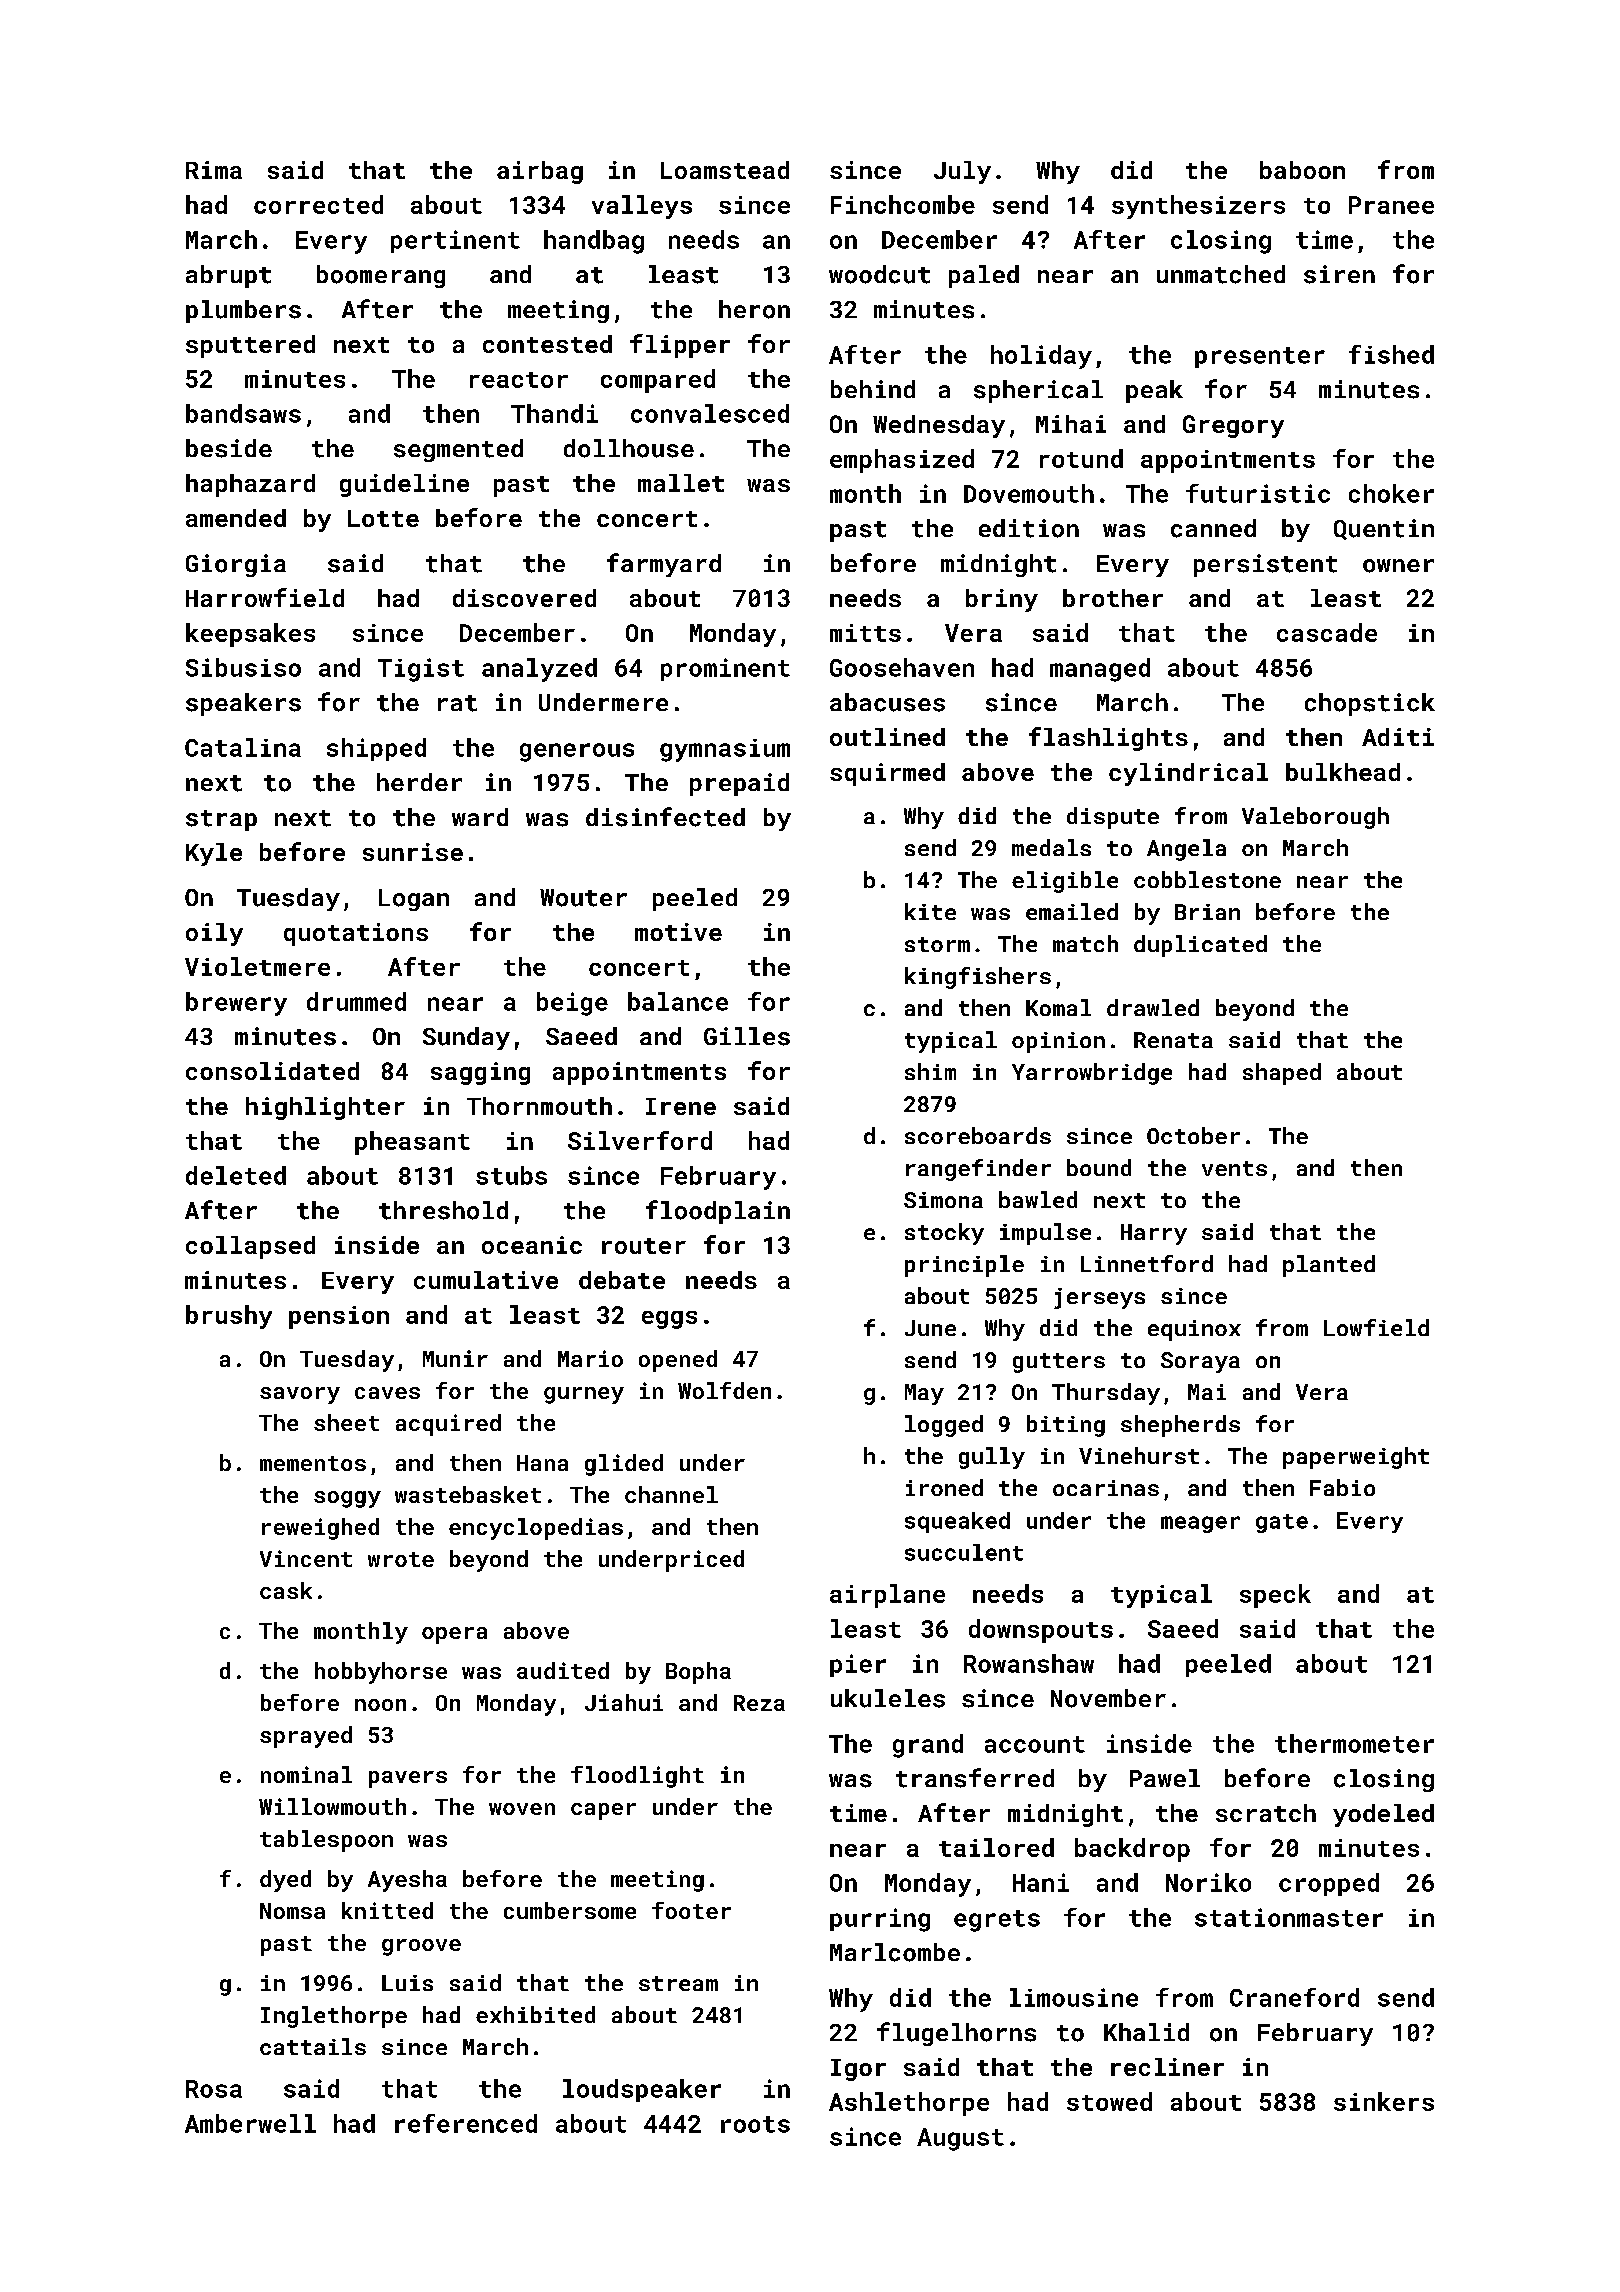 The height and width of the page is (2292, 1620). What do you see at coordinates (1099, 1167) in the page?
I see `bound` at bounding box center [1099, 1167].
